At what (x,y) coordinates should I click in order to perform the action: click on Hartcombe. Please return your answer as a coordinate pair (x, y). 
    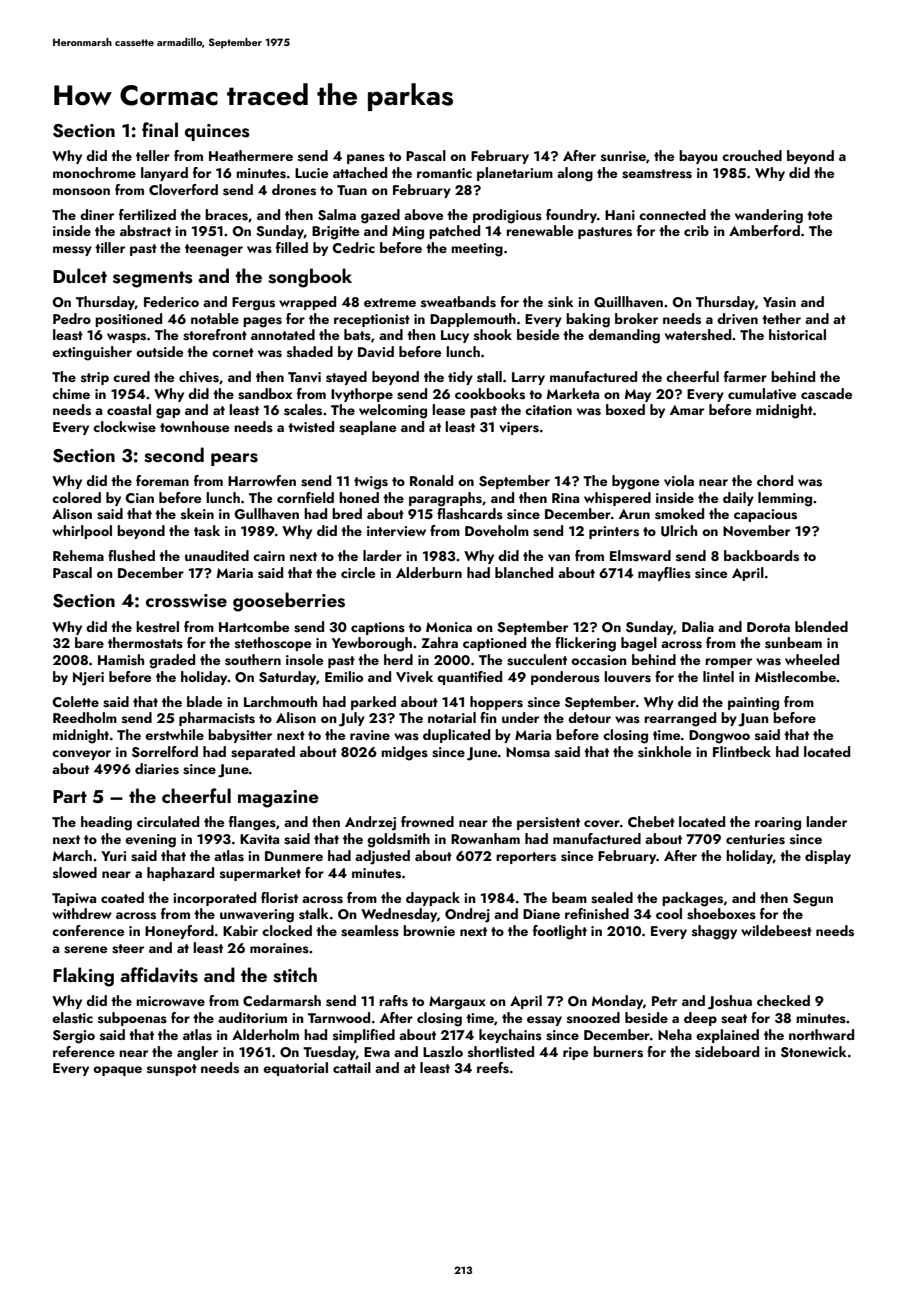
    Looking at the image, I should click on (254, 626).
